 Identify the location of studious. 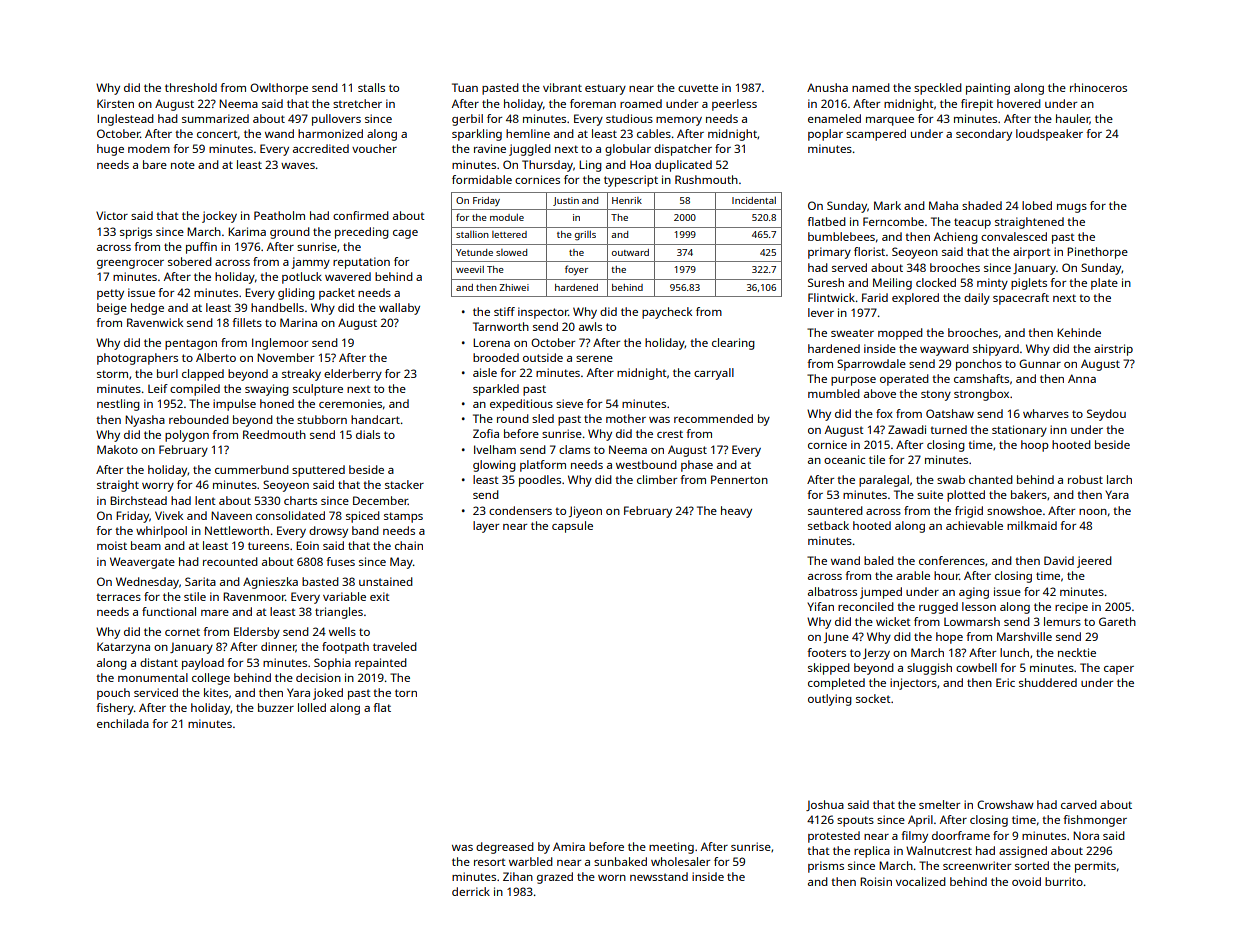
(629, 118).
